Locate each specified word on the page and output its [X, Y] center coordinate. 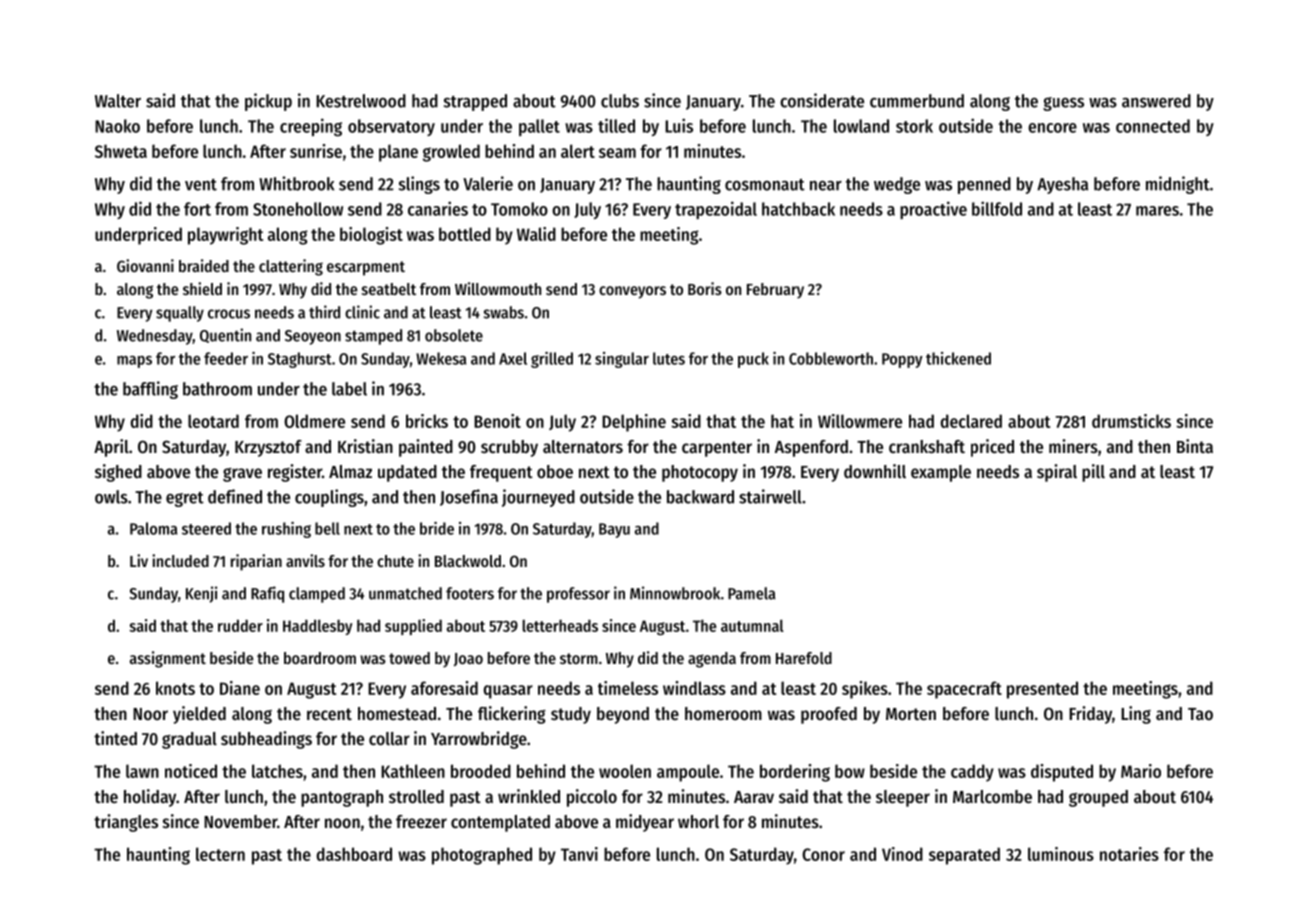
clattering [291, 267]
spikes [865, 690]
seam [617, 153]
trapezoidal [716, 210]
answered [1156, 101]
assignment [168, 659]
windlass [694, 688]
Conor [823, 854]
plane [398, 153]
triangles [126, 823]
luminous [1061, 854]
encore [1052, 128]
